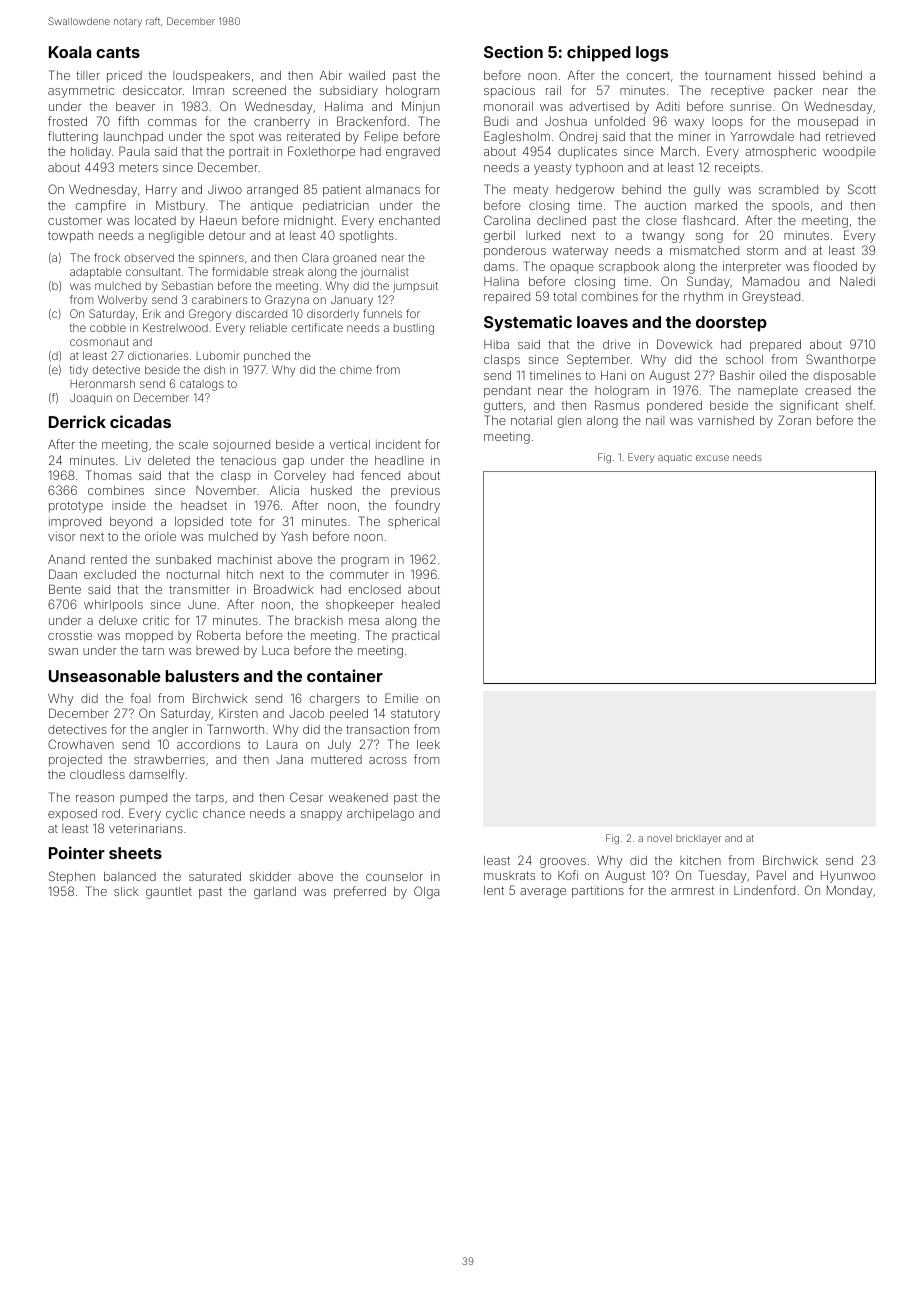  What do you see at coordinates (409, 220) in the screenshot?
I see `enchanted` at bounding box center [409, 220].
